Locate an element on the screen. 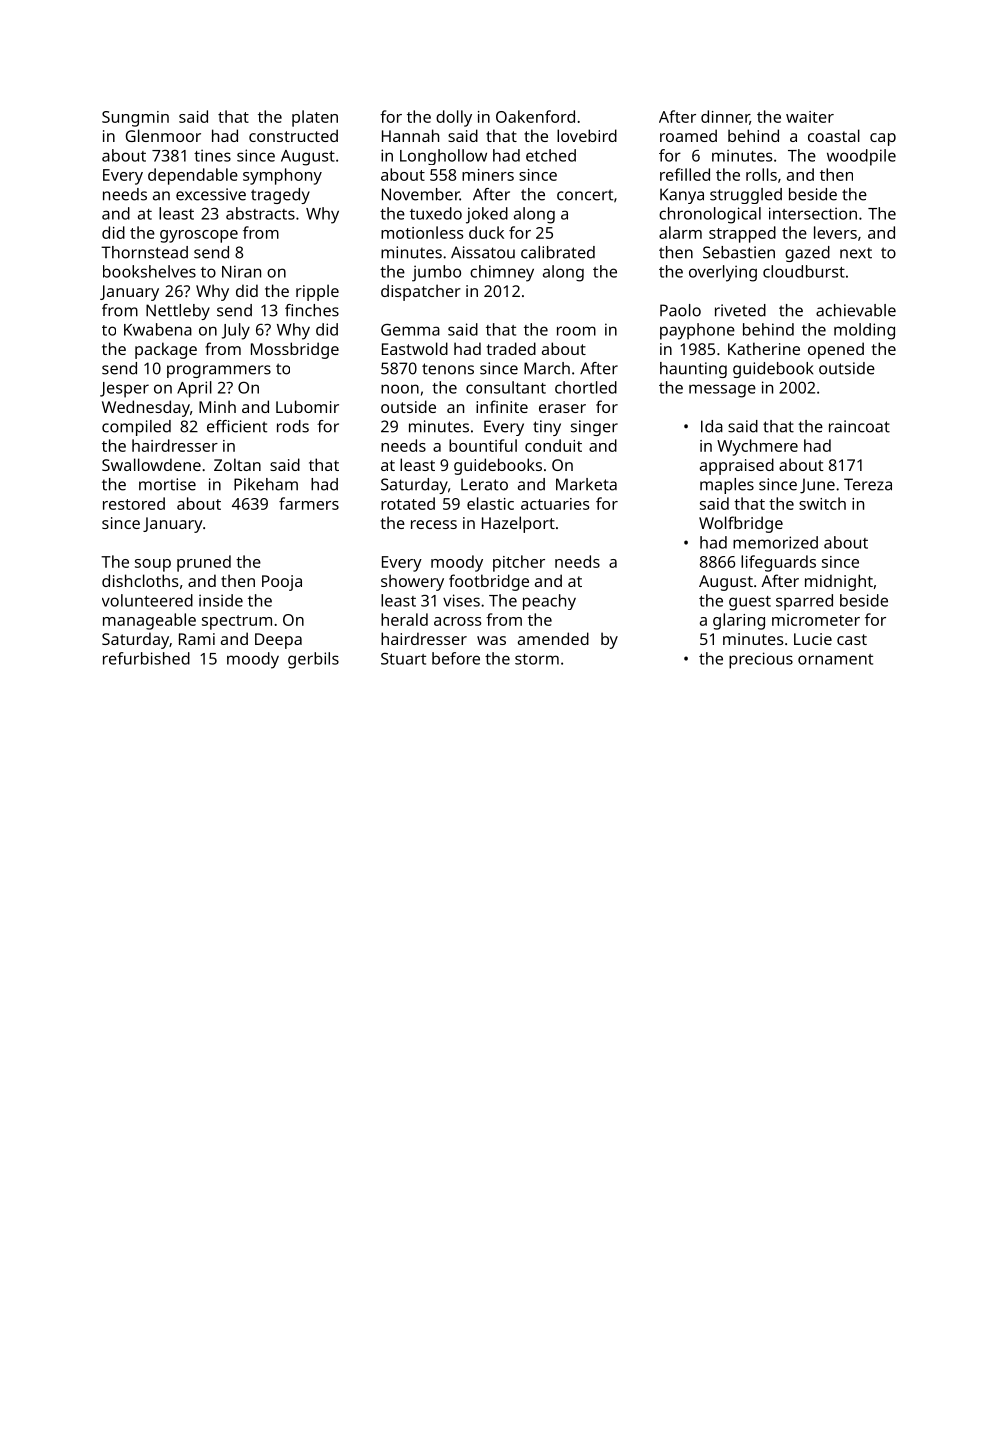 This screenshot has height=1446, width=998. refurbished is located at coordinates (146, 658).
